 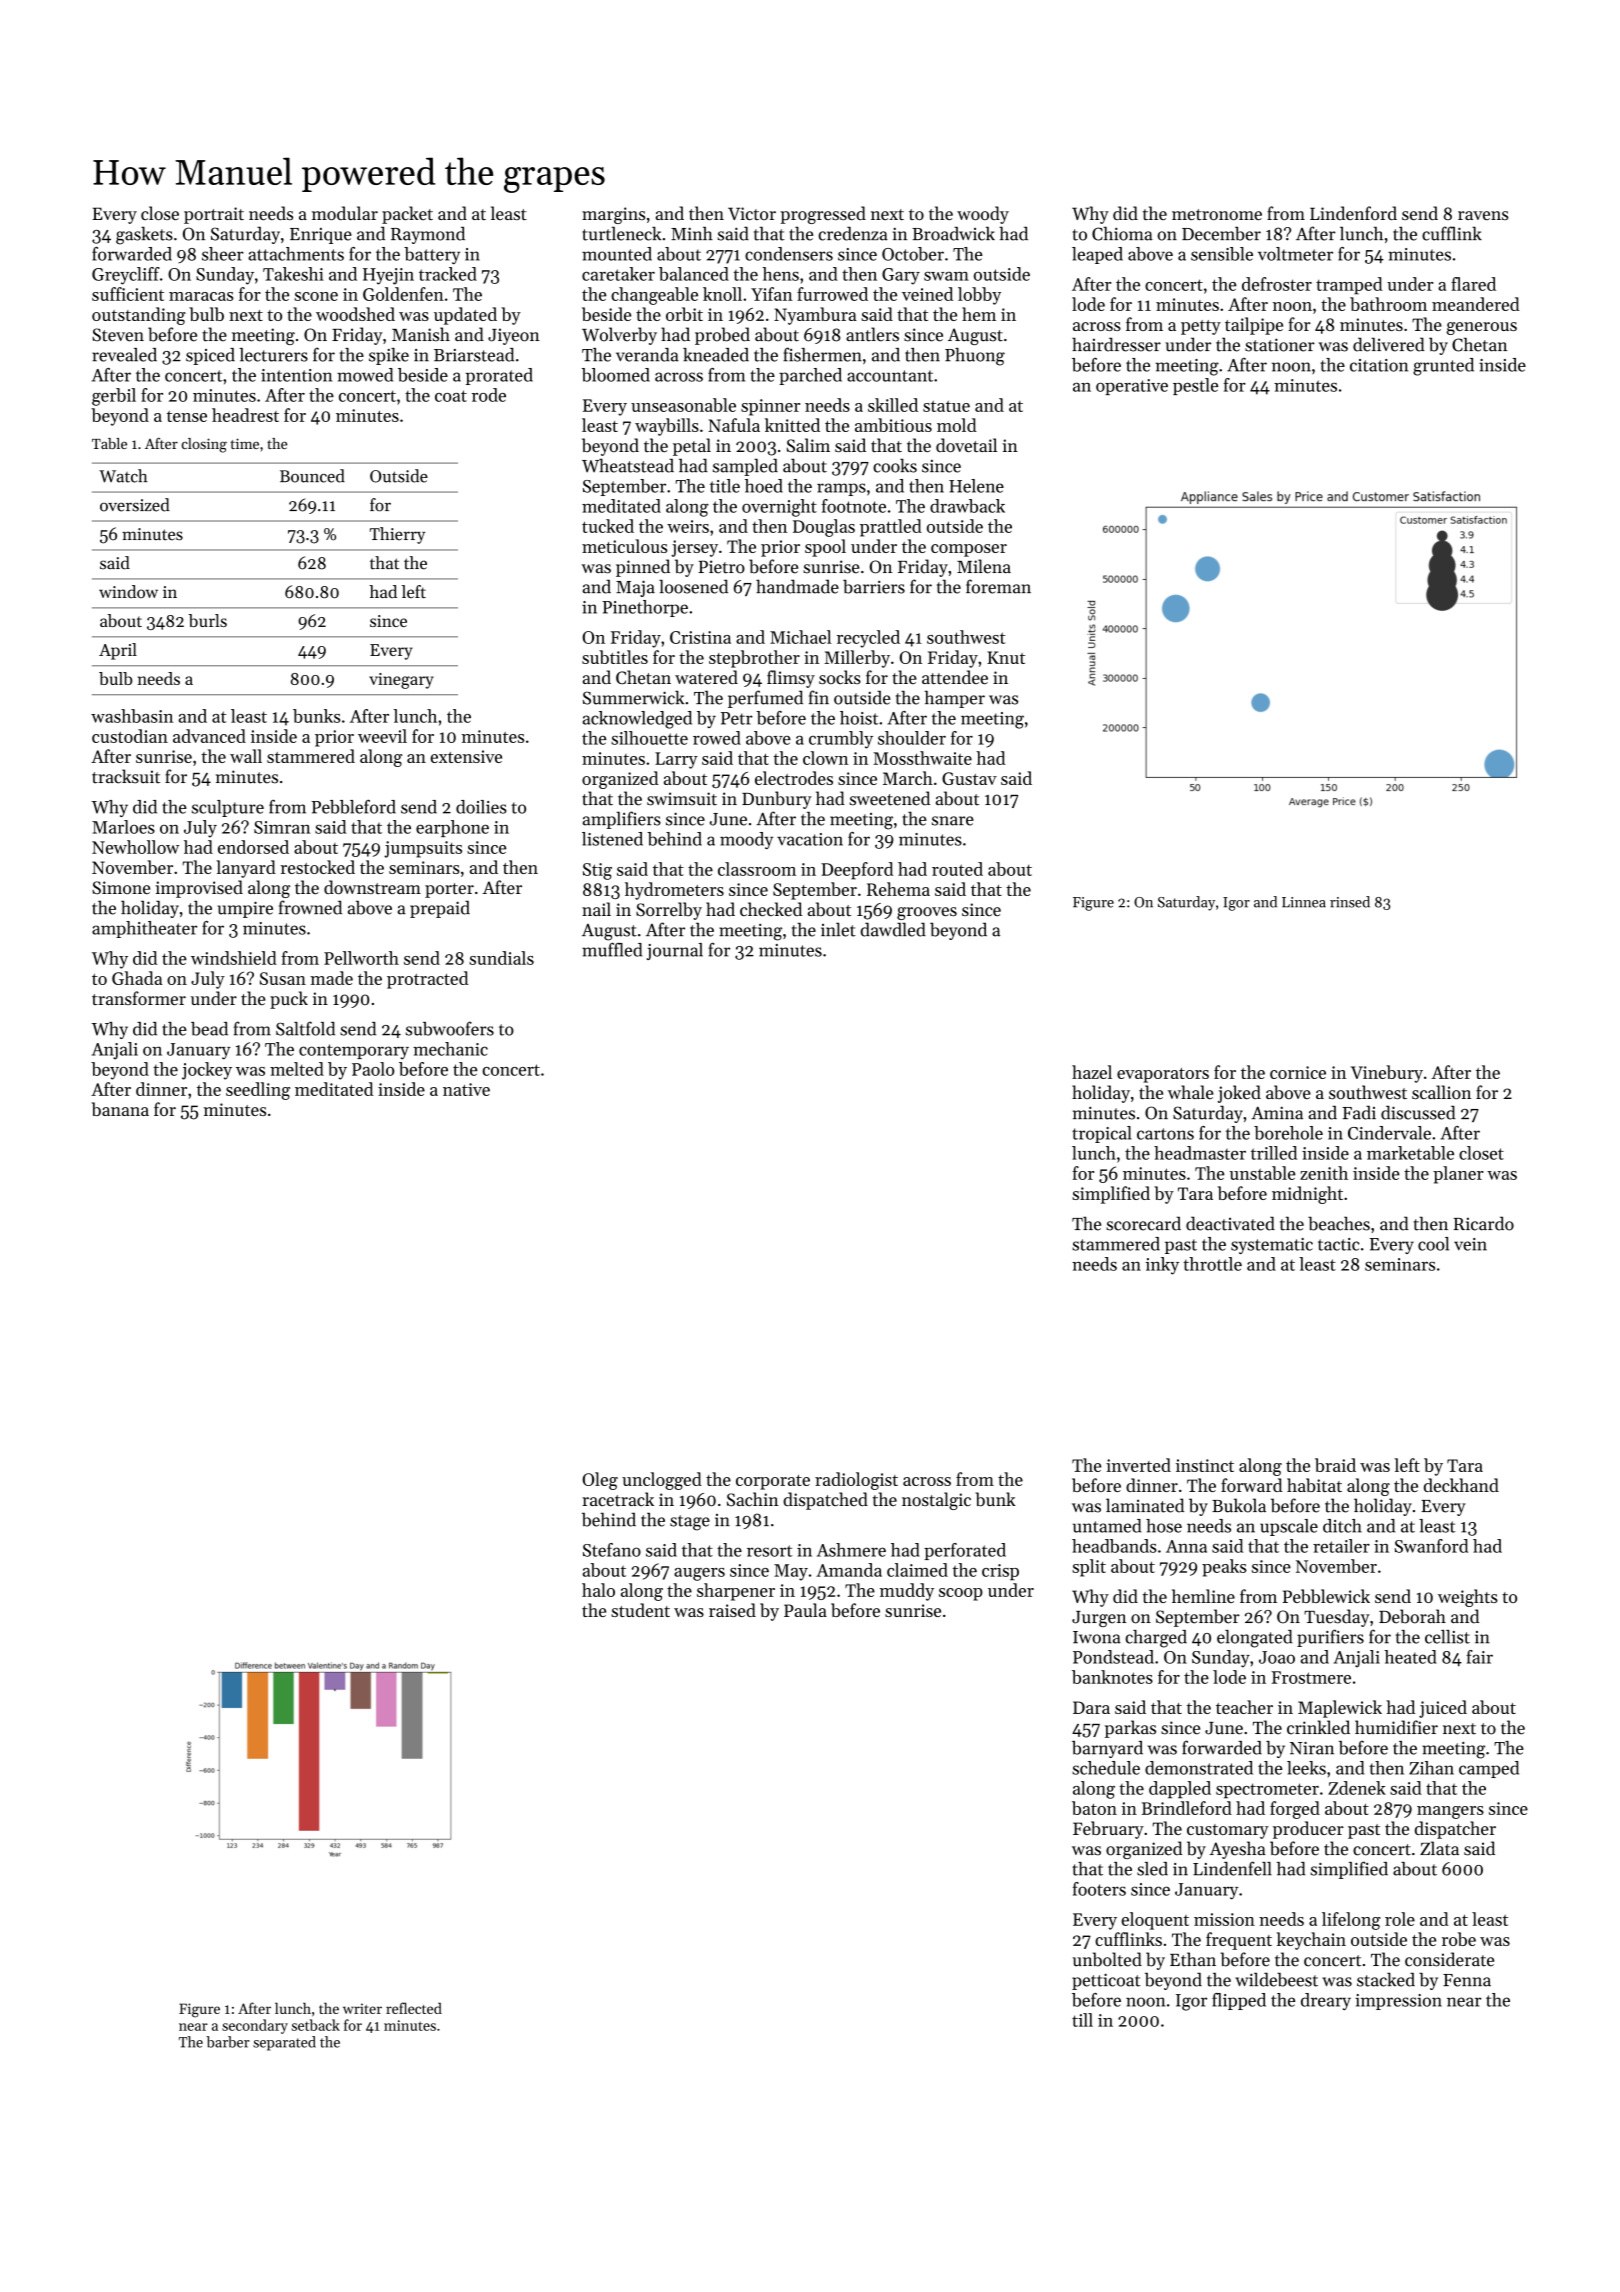 What do you see at coordinates (979, 296) in the document?
I see `lobby` at bounding box center [979, 296].
